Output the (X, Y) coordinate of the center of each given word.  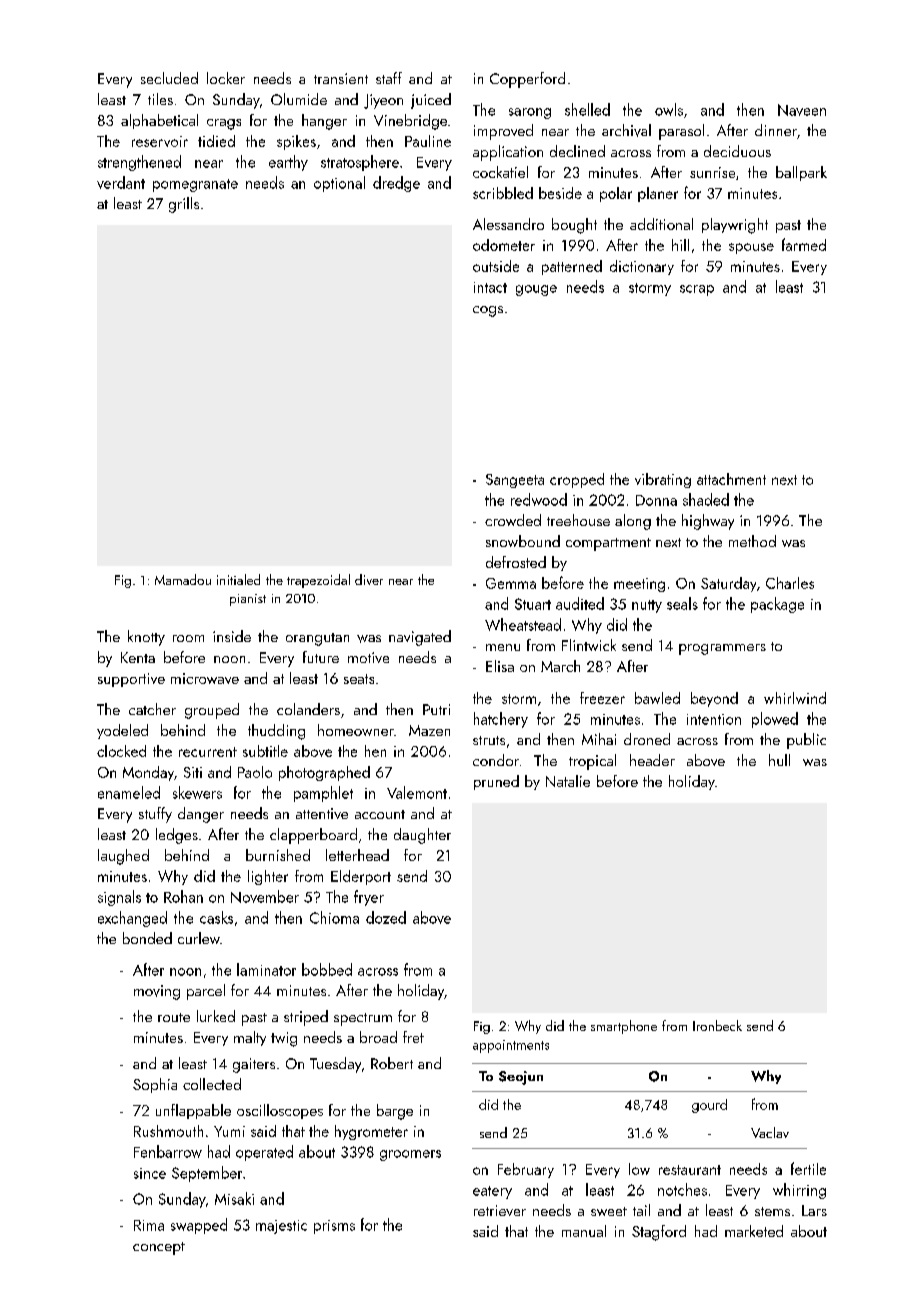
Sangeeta (515, 481)
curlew (199, 938)
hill (680, 245)
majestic (281, 1227)
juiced (431, 101)
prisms (334, 1227)
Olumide (299, 99)
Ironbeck (717, 1025)
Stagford (659, 1233)
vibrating (663, 480)
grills (184, 205)
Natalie (568, 781)
